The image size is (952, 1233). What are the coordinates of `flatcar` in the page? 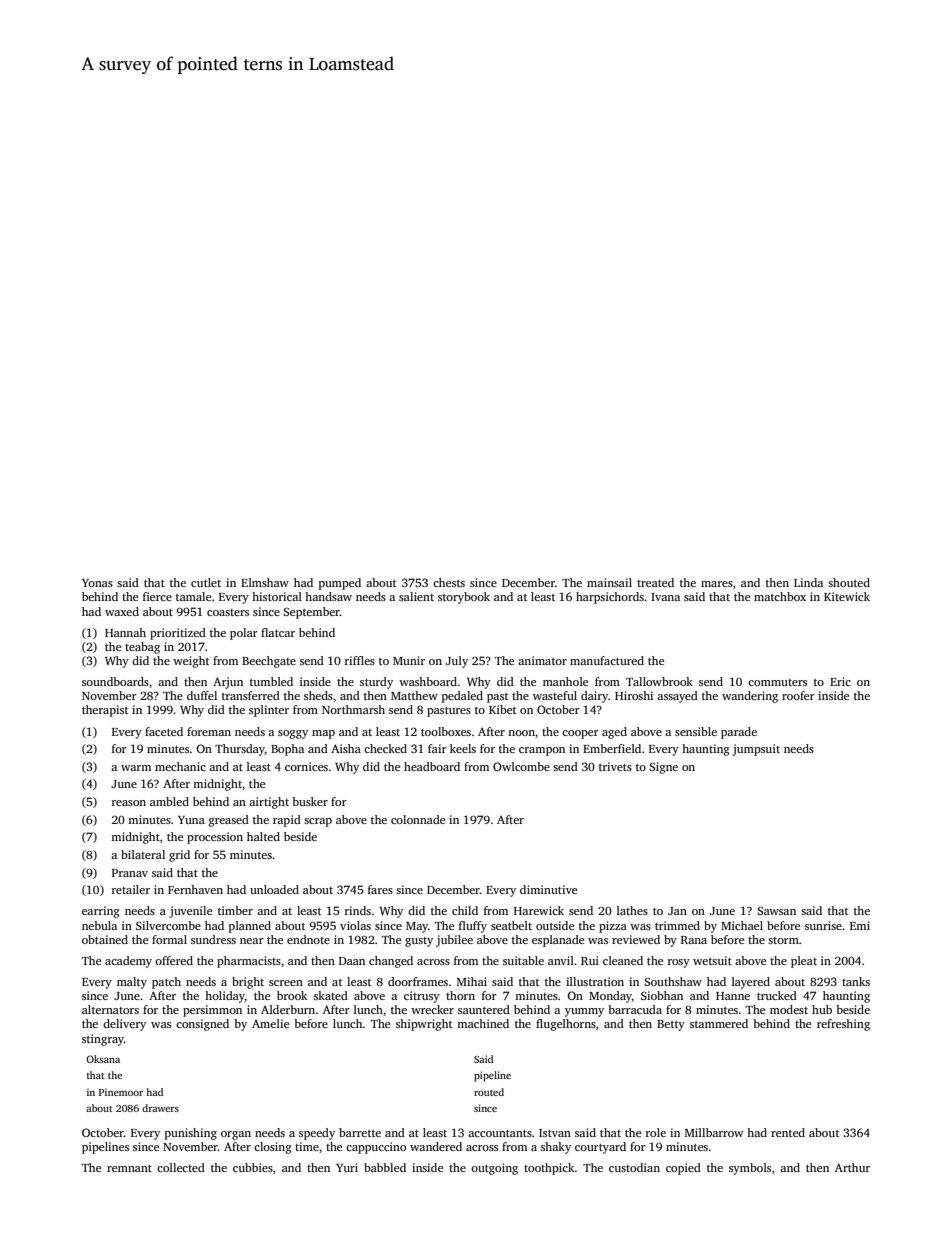 It's located at (278, 632).
